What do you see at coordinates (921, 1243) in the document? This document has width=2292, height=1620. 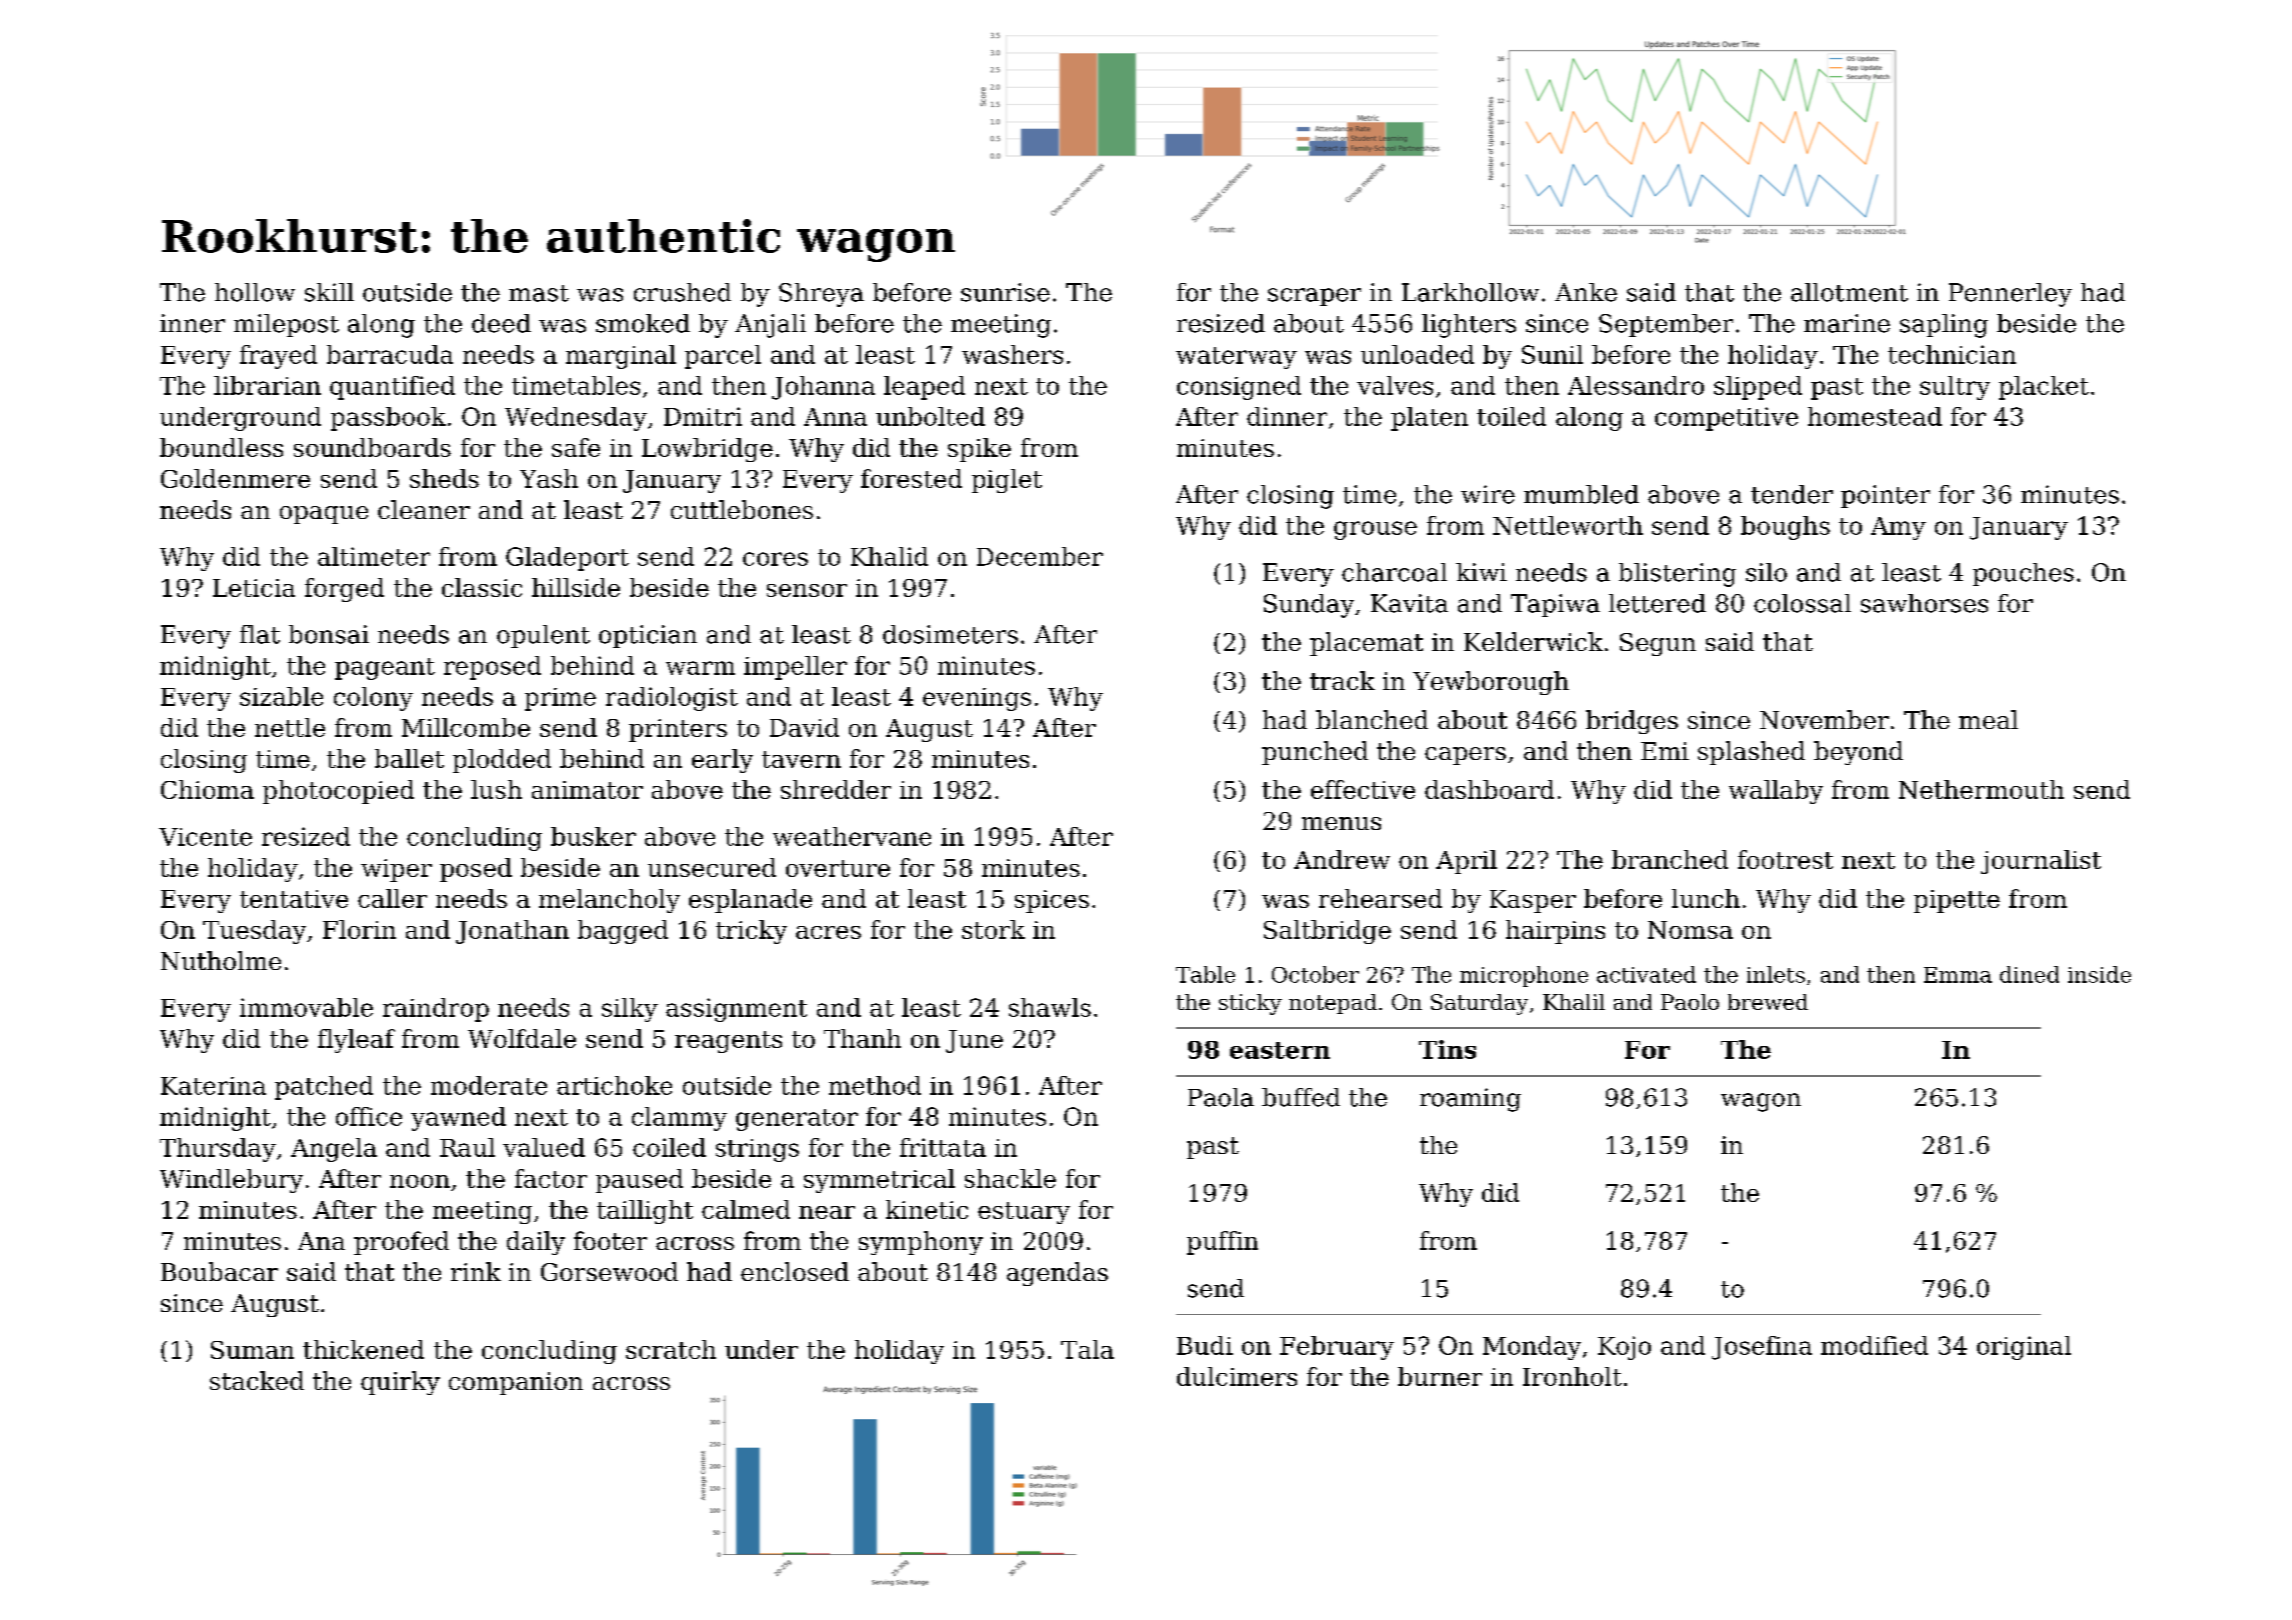 I see `symphony` at bounding box center [921, 1243].
